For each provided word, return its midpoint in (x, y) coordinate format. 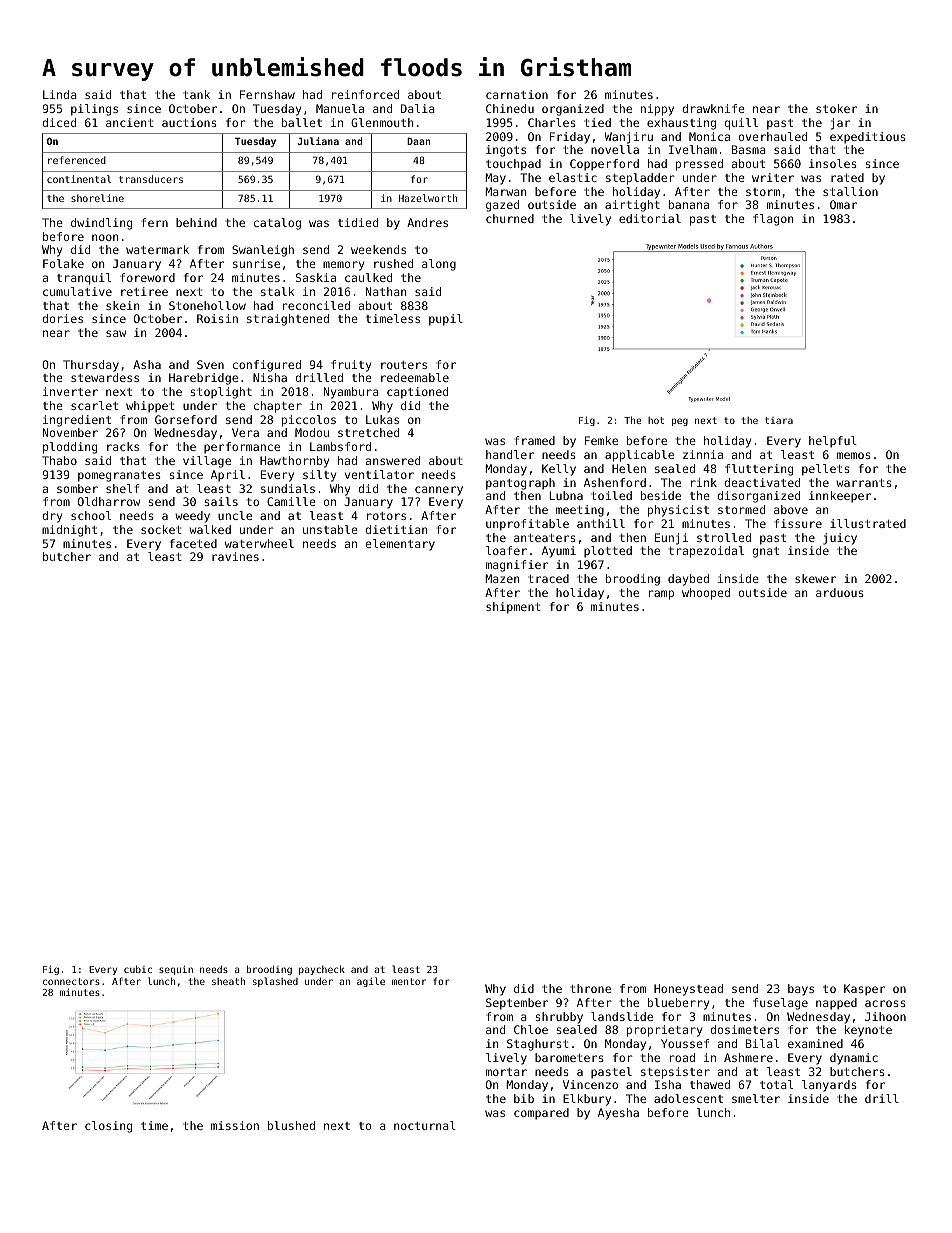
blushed (291, 1125)
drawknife (713, 108)
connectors (71, 981)
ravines (235, 556)
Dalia (418, 108)
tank (196, 94)
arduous (840, 592)
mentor (409, 981)
